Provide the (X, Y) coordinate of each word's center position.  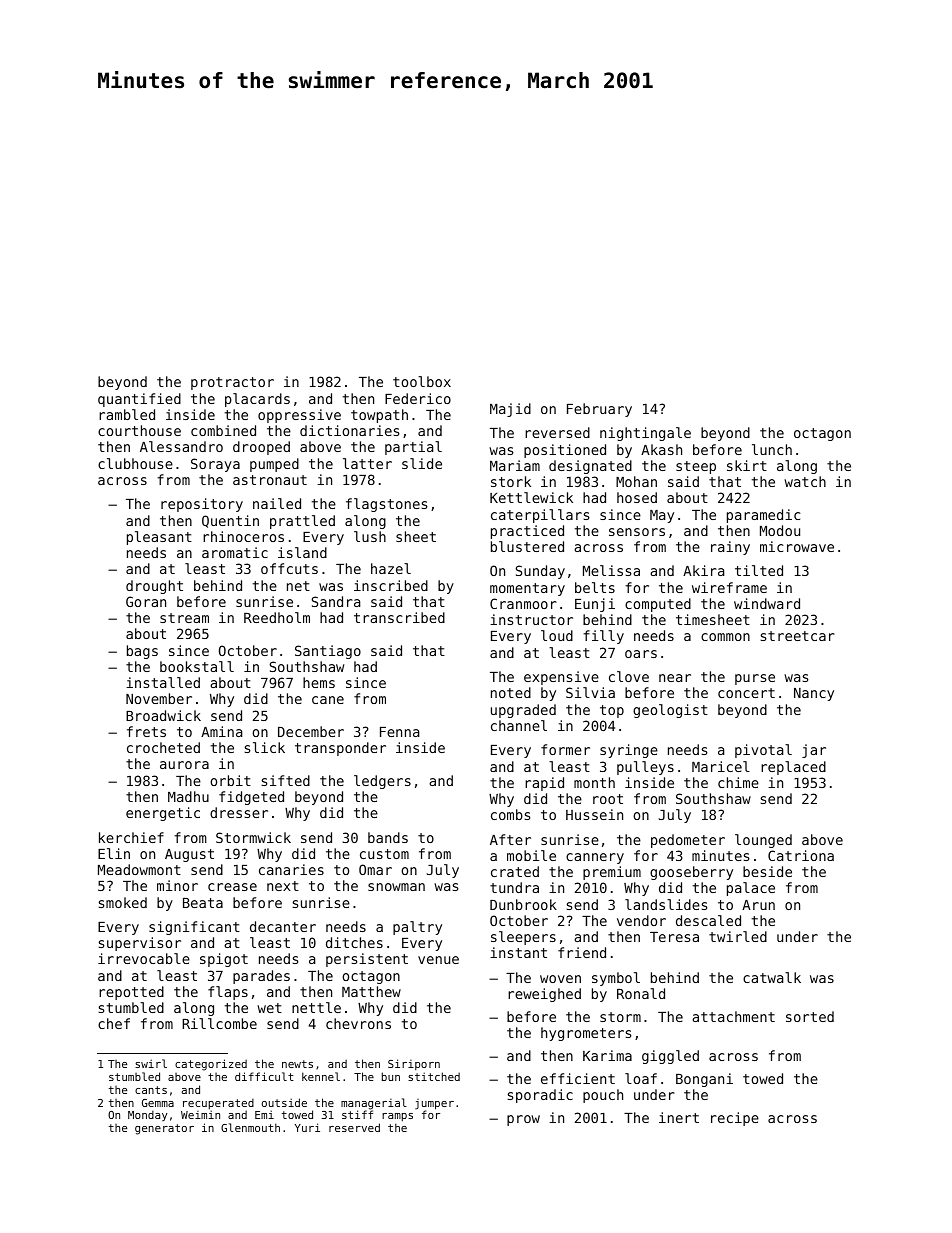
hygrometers (586, 1034)
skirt (747, 465)
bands (388, 837)
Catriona (801, 855)
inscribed (391, 585)
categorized (211, 1065)
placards (257, 400)
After (510, 839)
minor (177, 885)
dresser (239, 812)
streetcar (798, 636)
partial (413, 448)
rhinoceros (243, 536)
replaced (793, 768)
